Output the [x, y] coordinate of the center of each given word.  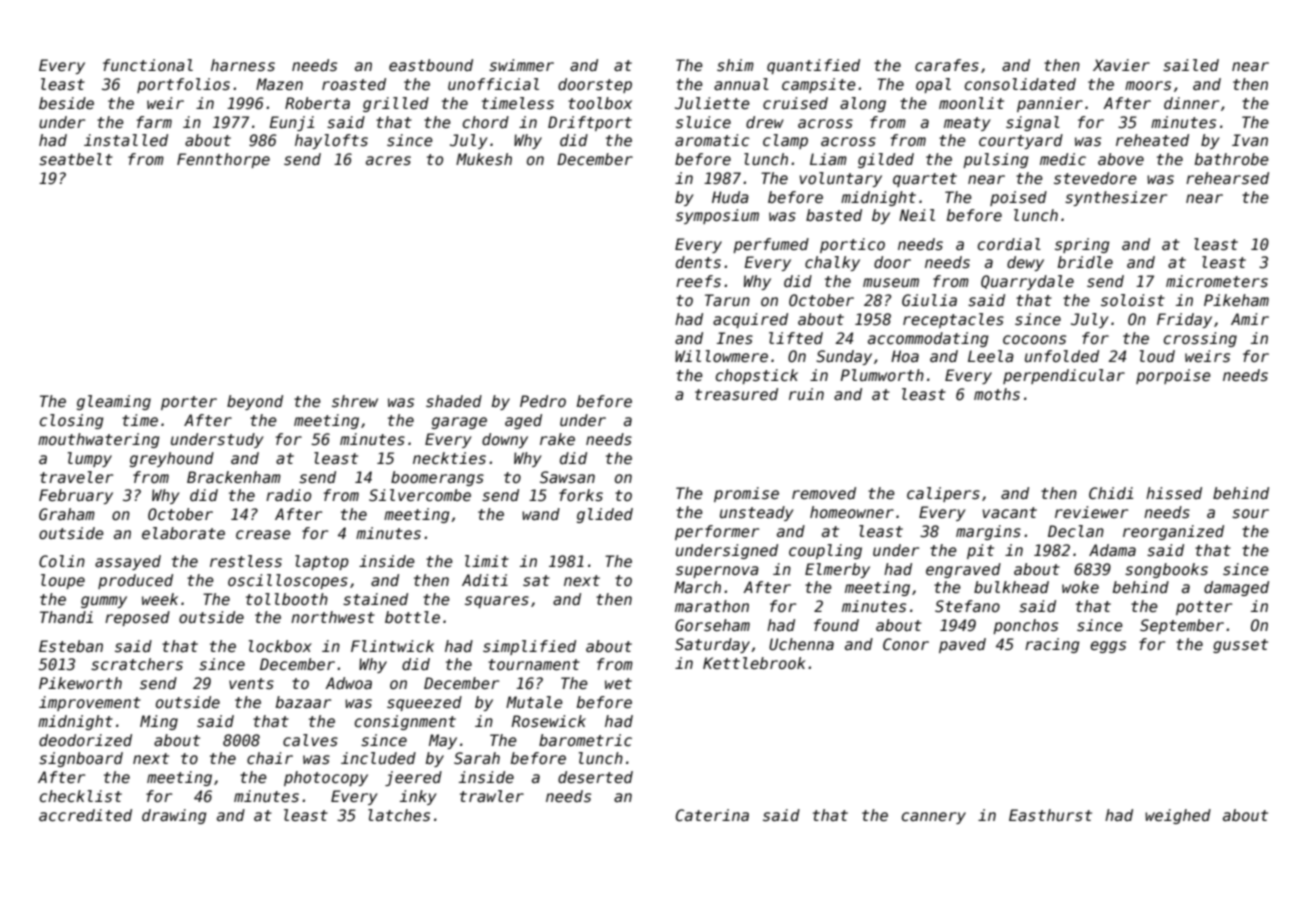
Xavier [1121, 65]
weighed [1178, 816]
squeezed [424, 703]
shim [735, 65]
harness [243, 65]
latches [399, 815]
